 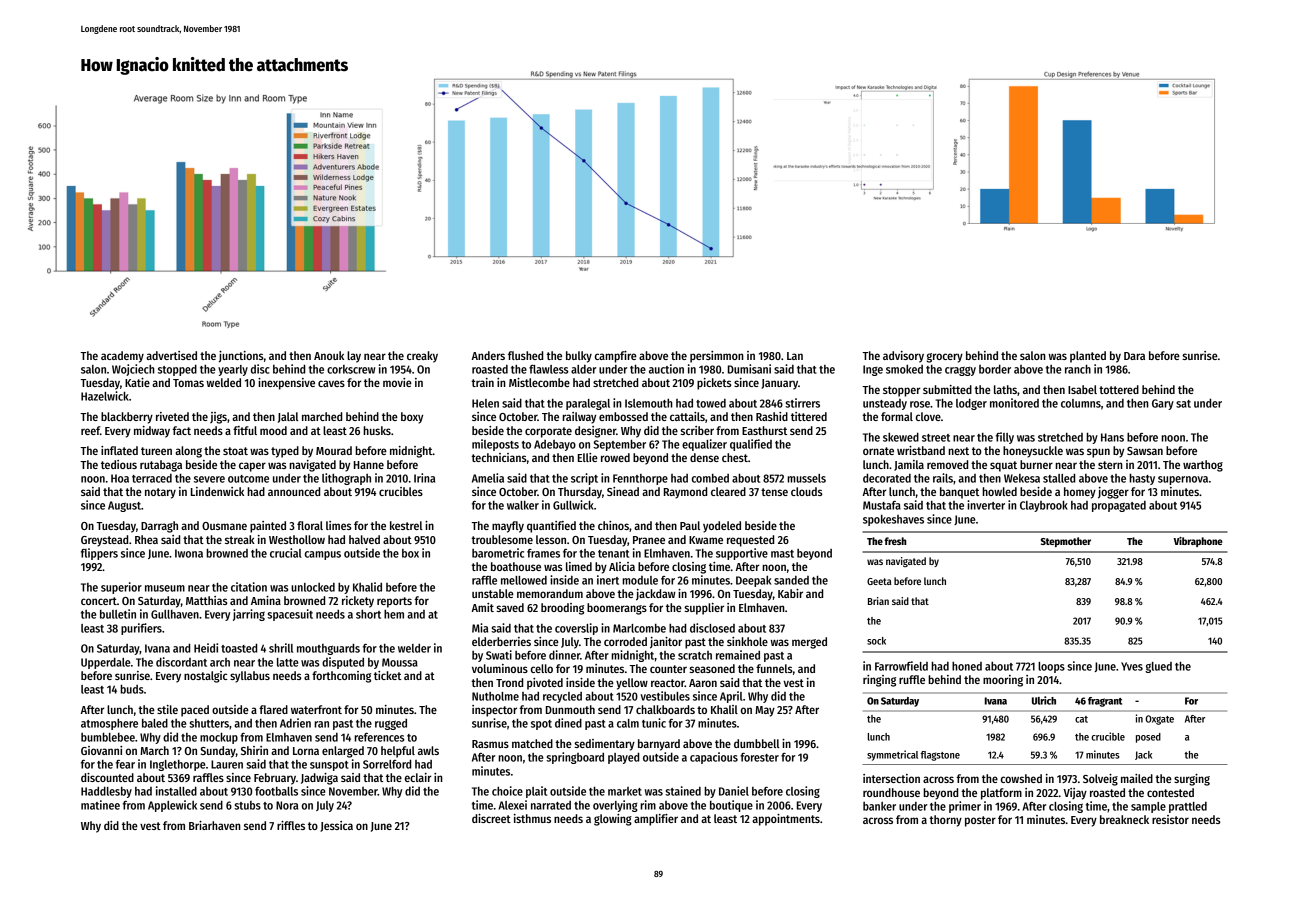 I want to click on Gary, so click(x=1163, y=404).
